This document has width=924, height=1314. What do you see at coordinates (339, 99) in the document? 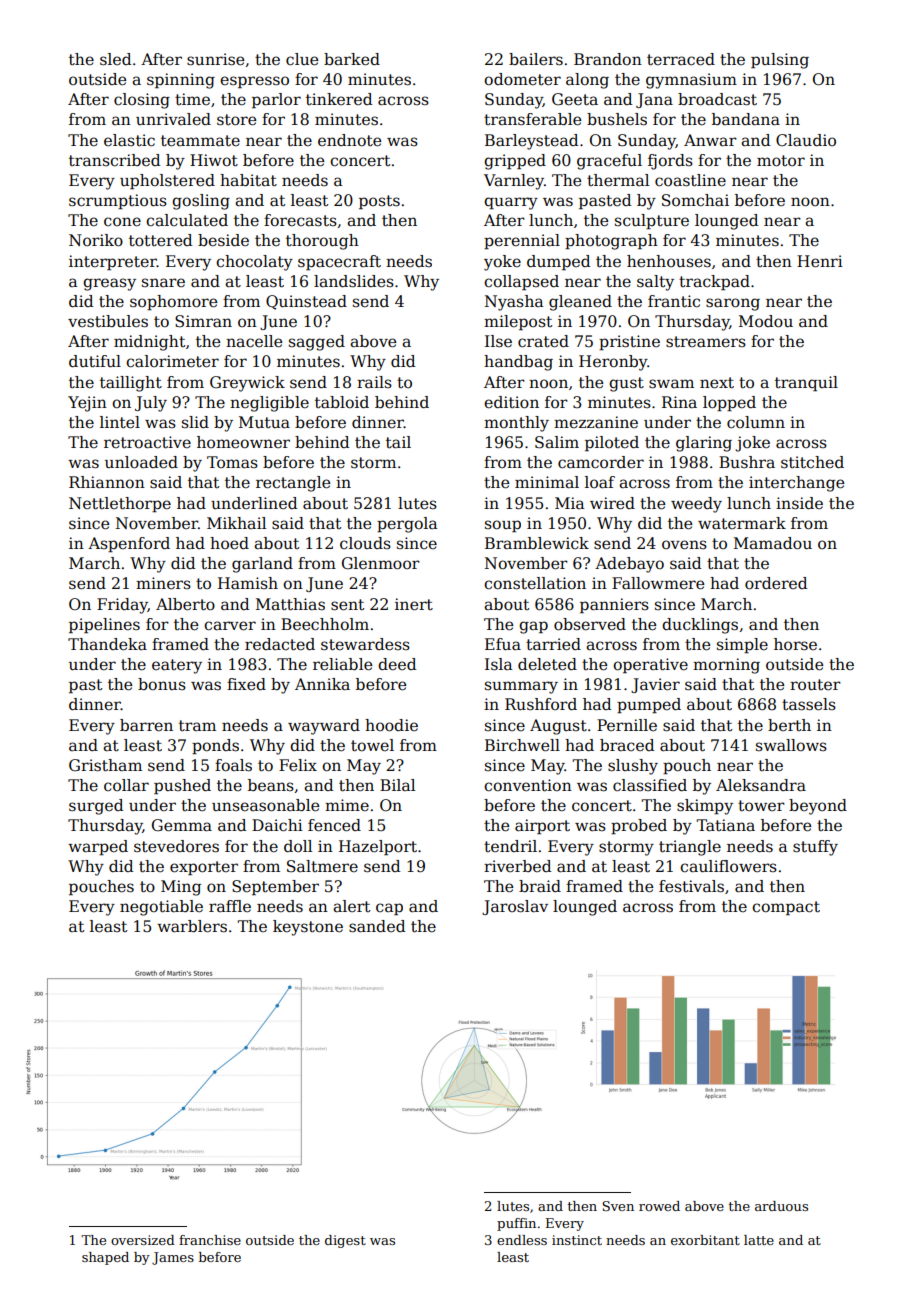
I see `tinkered` at bounding box center [339, 99].
